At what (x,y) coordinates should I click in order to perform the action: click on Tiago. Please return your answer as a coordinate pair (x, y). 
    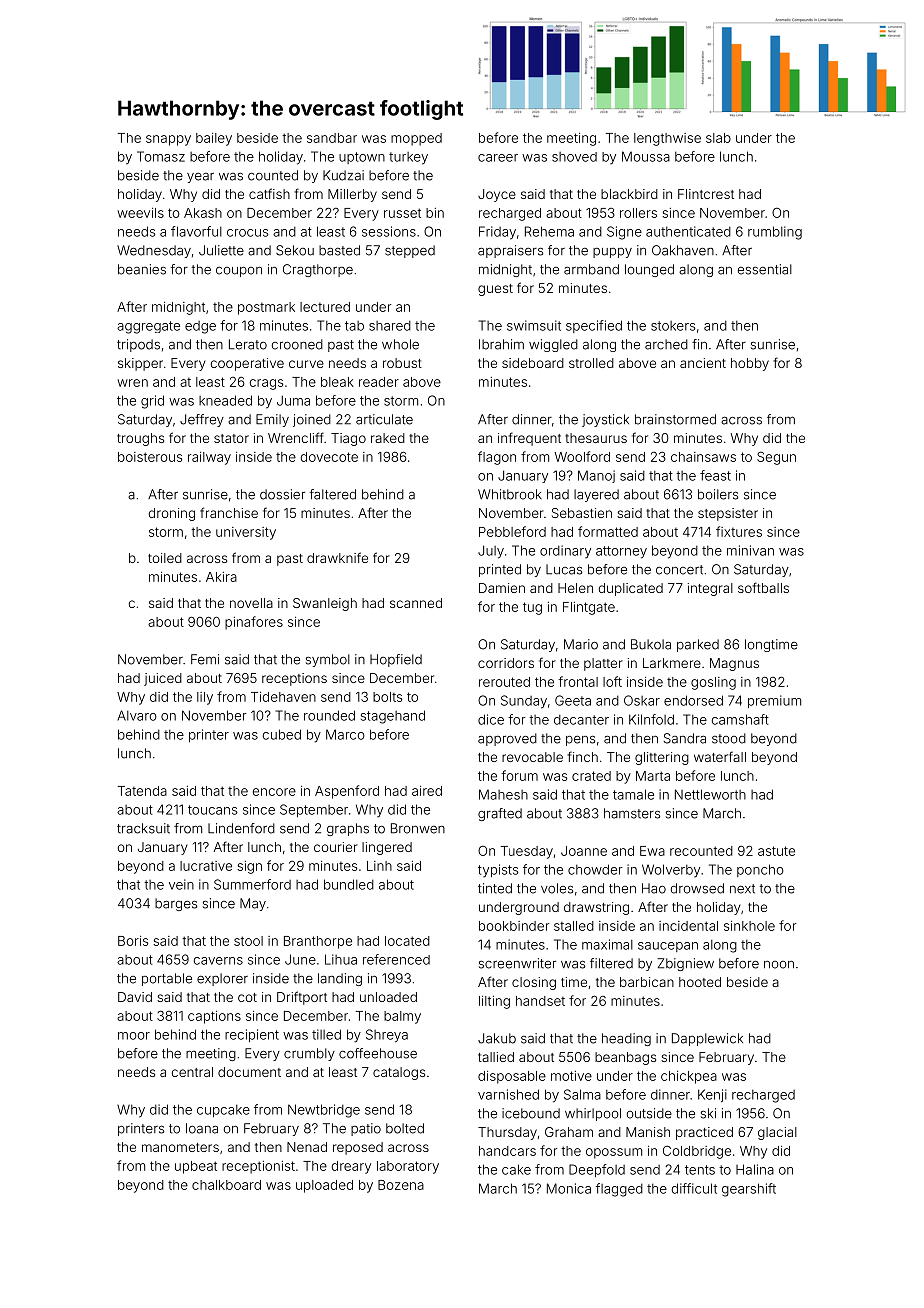
    Looking at the image, I should click on (348, 439).
